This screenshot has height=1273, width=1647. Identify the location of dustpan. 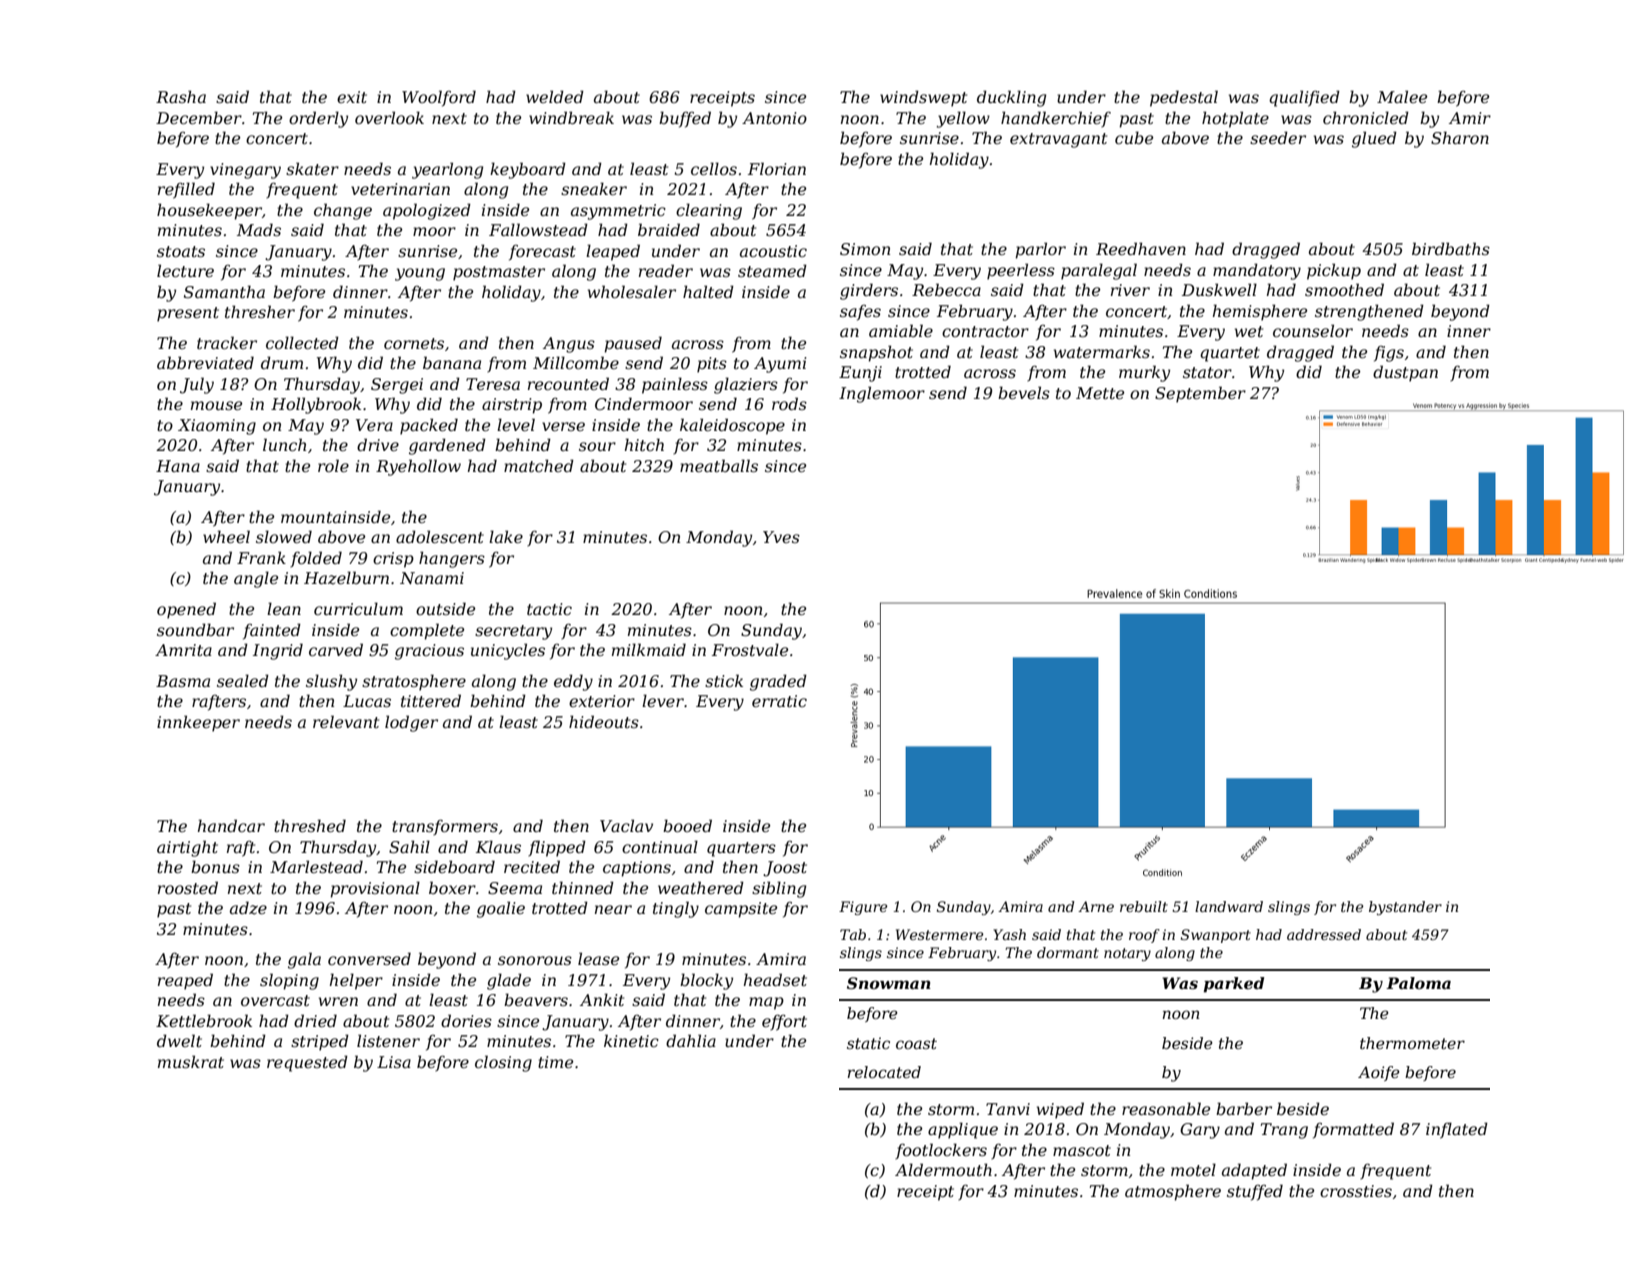
(1405, 373).
